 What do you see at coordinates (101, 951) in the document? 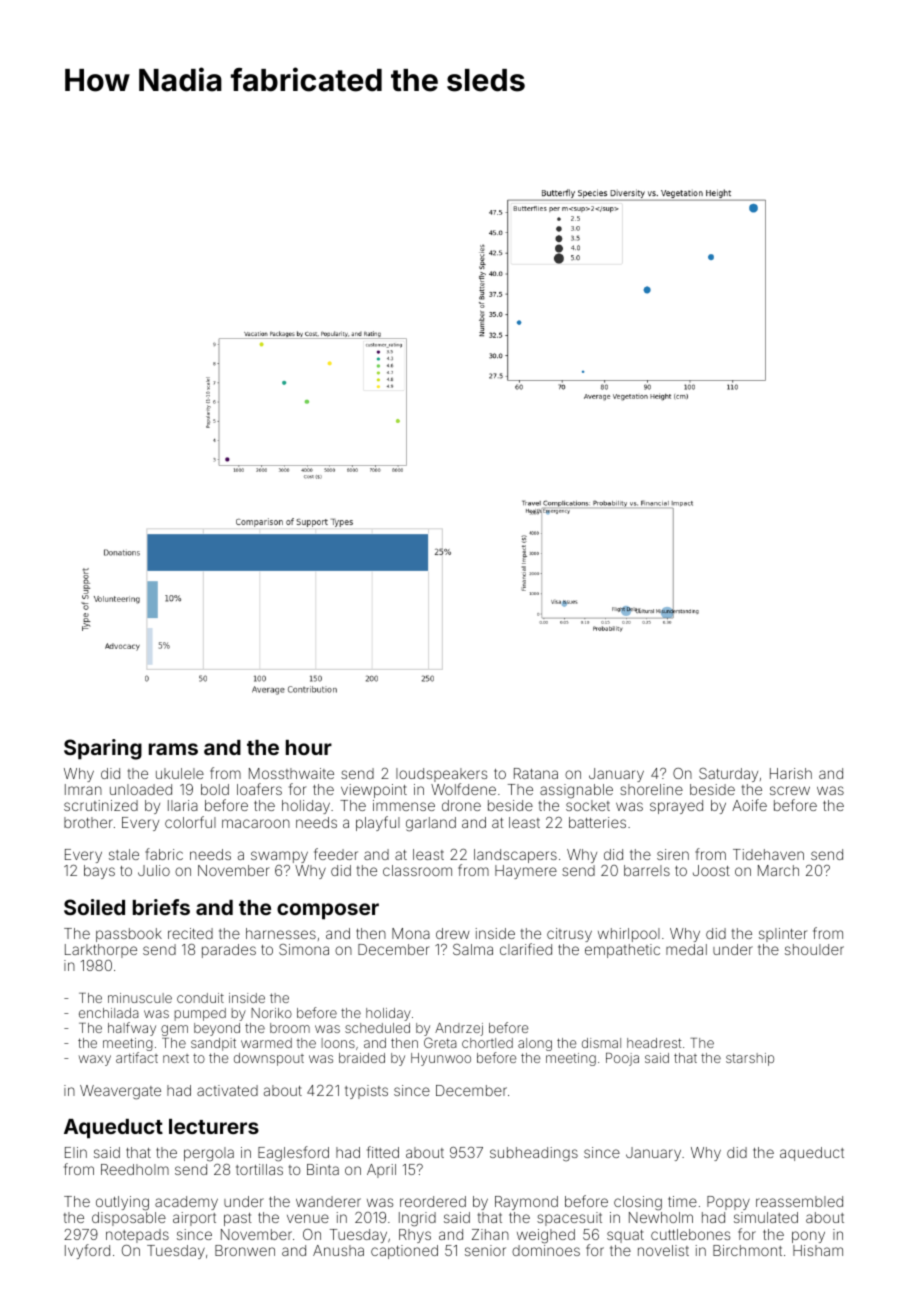
I see `Larkthorpe` at bounding box center [101, 951].
